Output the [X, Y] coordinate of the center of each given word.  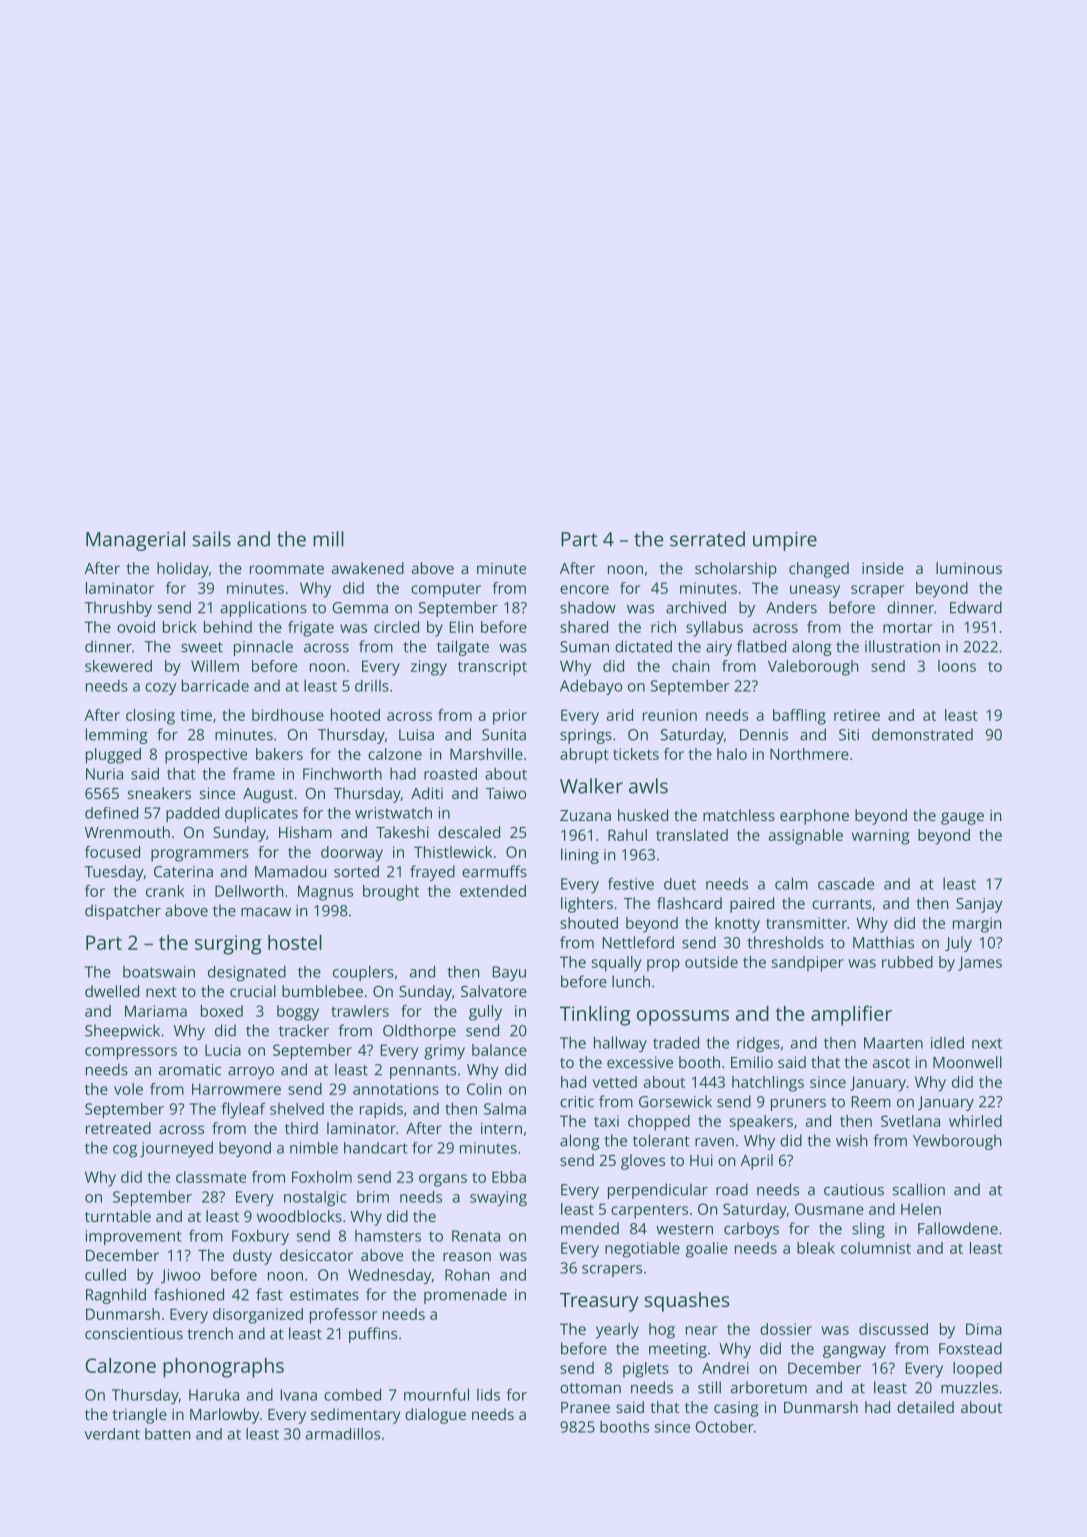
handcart [376, 1148]
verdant [112, 1434]
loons [957, 666]
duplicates [261, 814]
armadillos [343, 1434]
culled [105, 1274]
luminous [969, 568]
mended [590, 1228]
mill [328, 539]
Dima [984, 1329]
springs [586, 736]
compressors [131, 1053]
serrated [707, 539]
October [724, 1427]
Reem [871, 1102]
